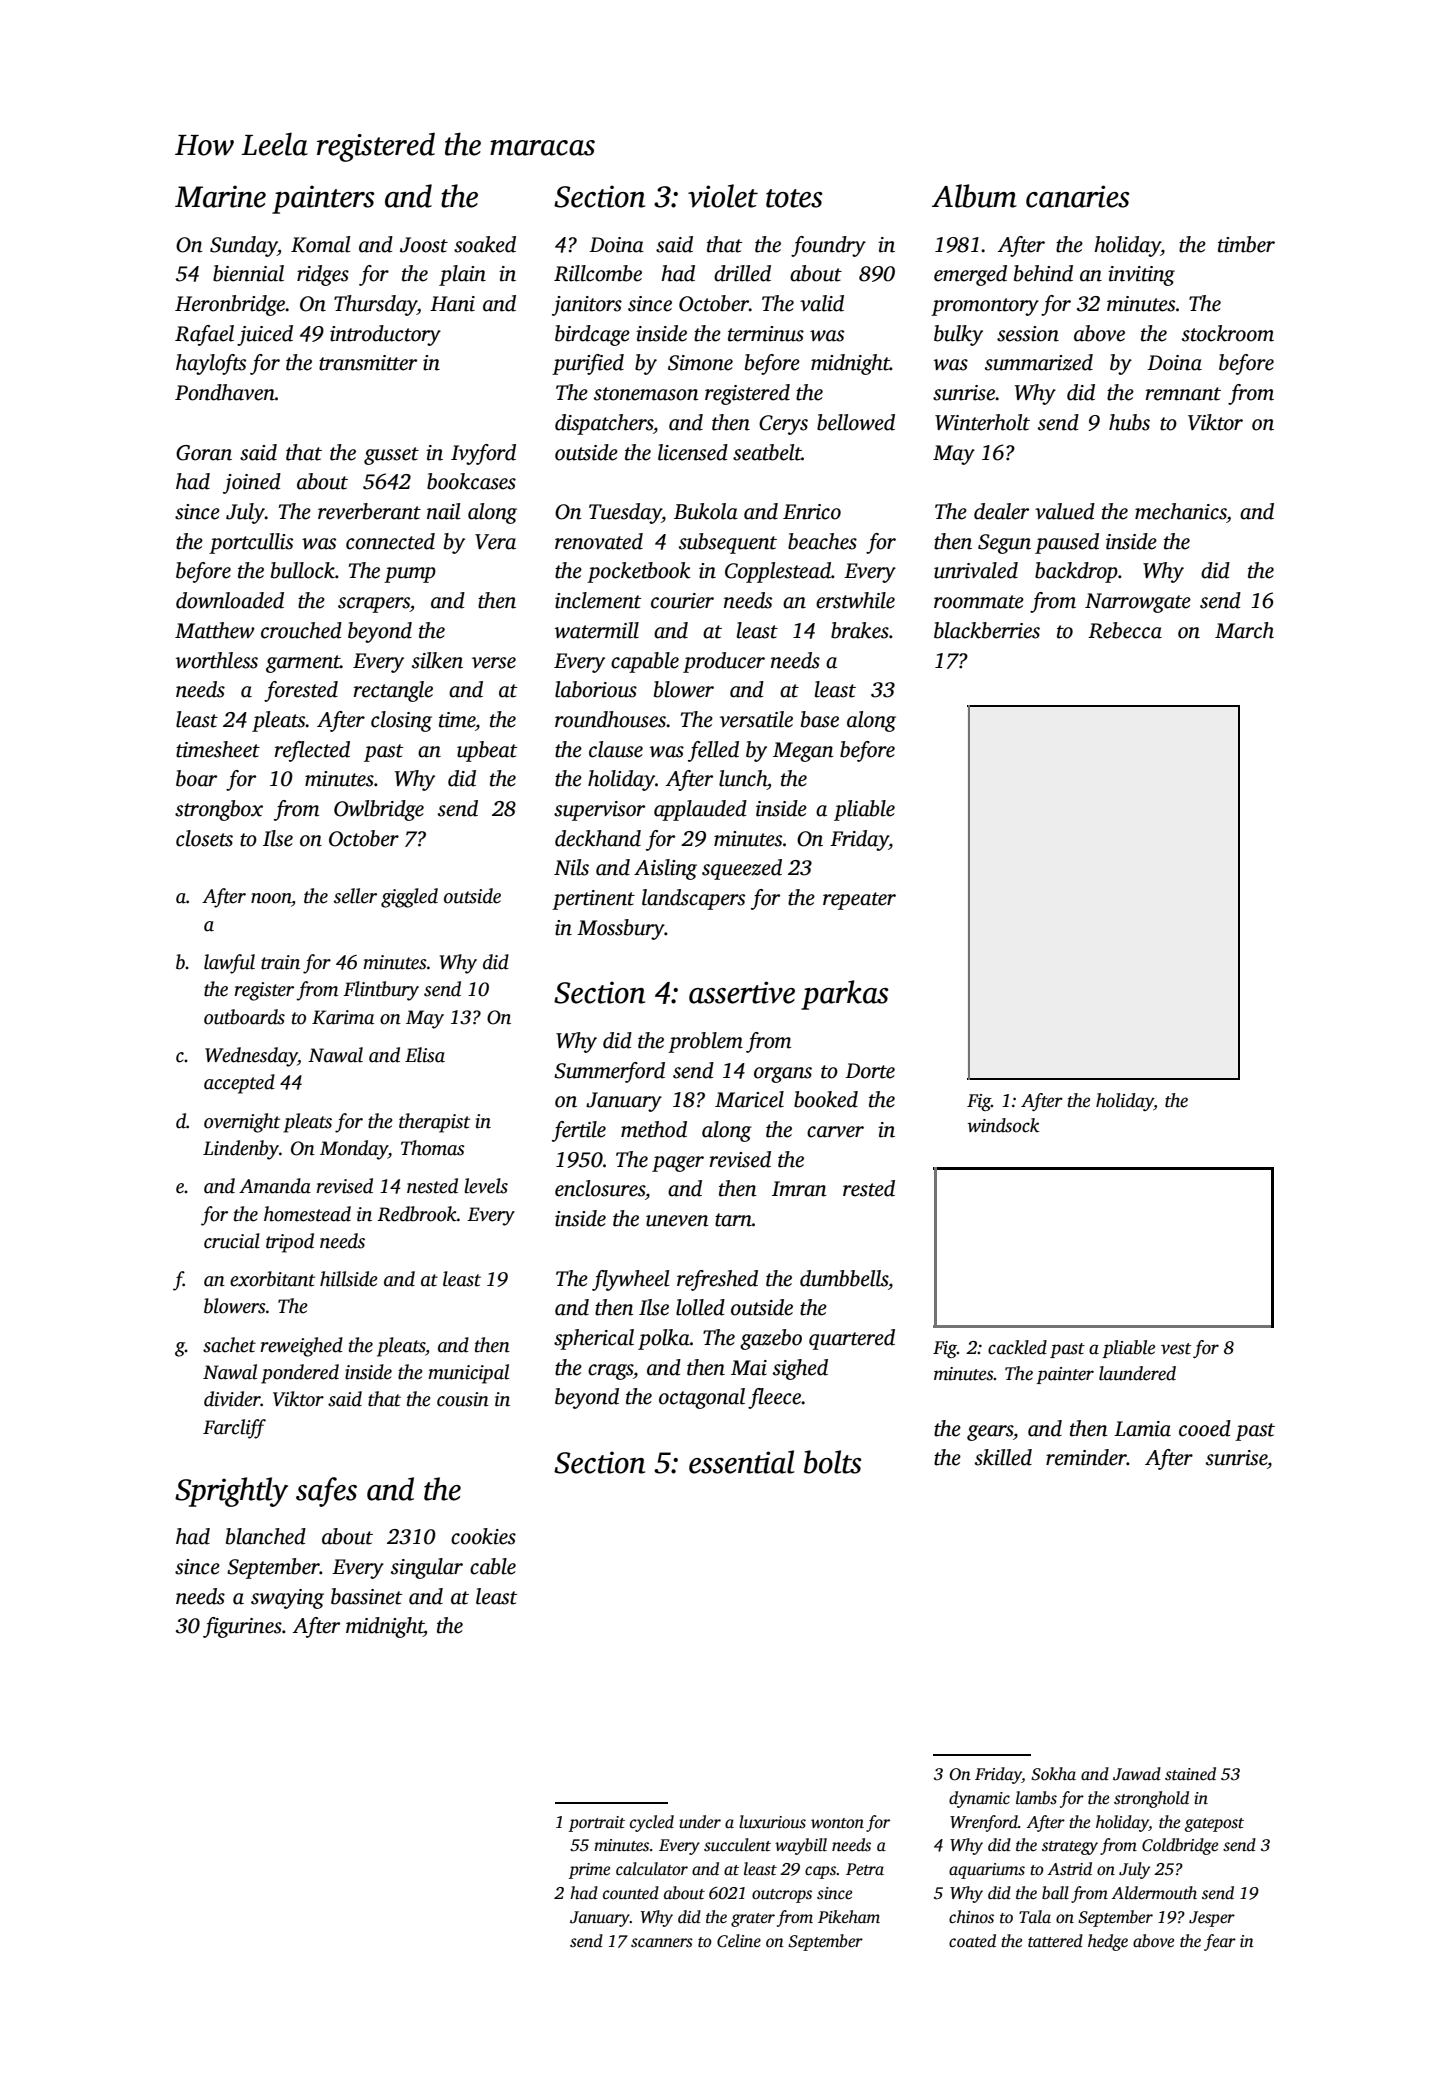 The image size is (1450, 2100). What do you see at coordinates (609, 1072) in the screenshot?
I see `Summerford` at bounding box center [609, 1072].
